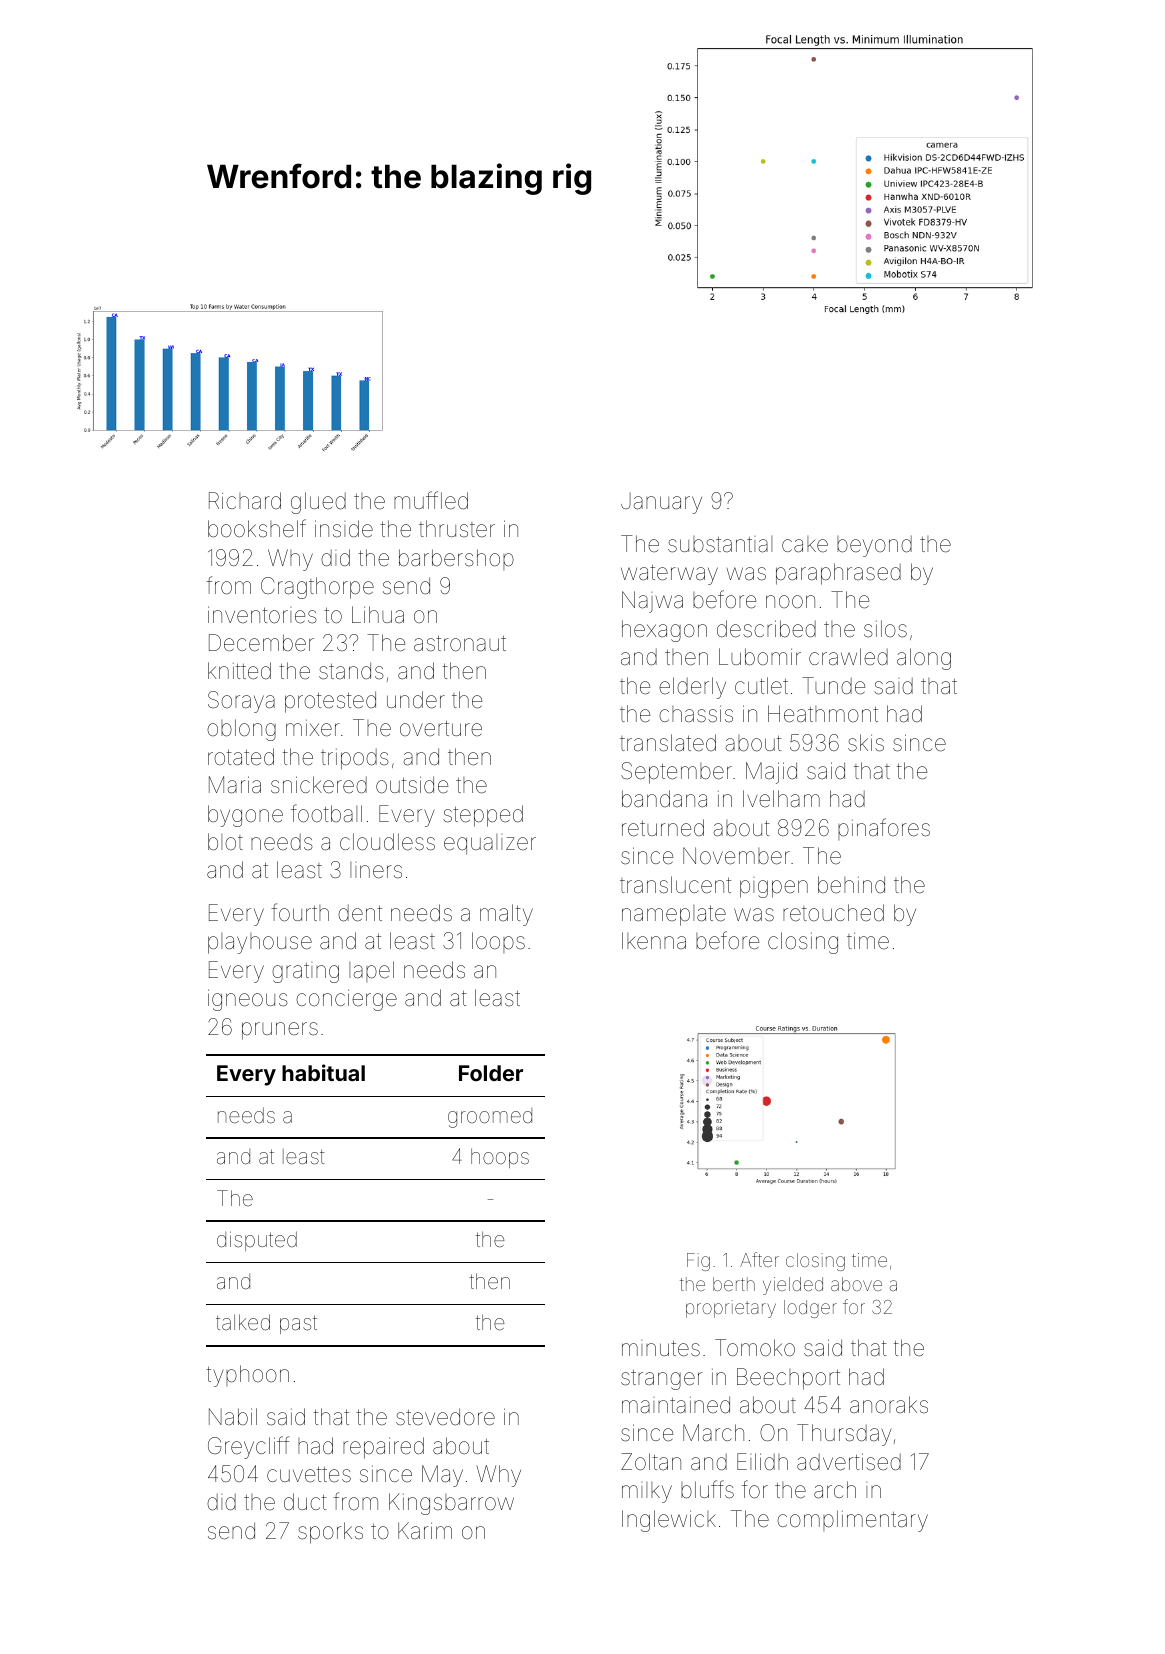 The width and height of the screenshot is (1165, 1654). I want to click on repaired, so click(383, 1448).
